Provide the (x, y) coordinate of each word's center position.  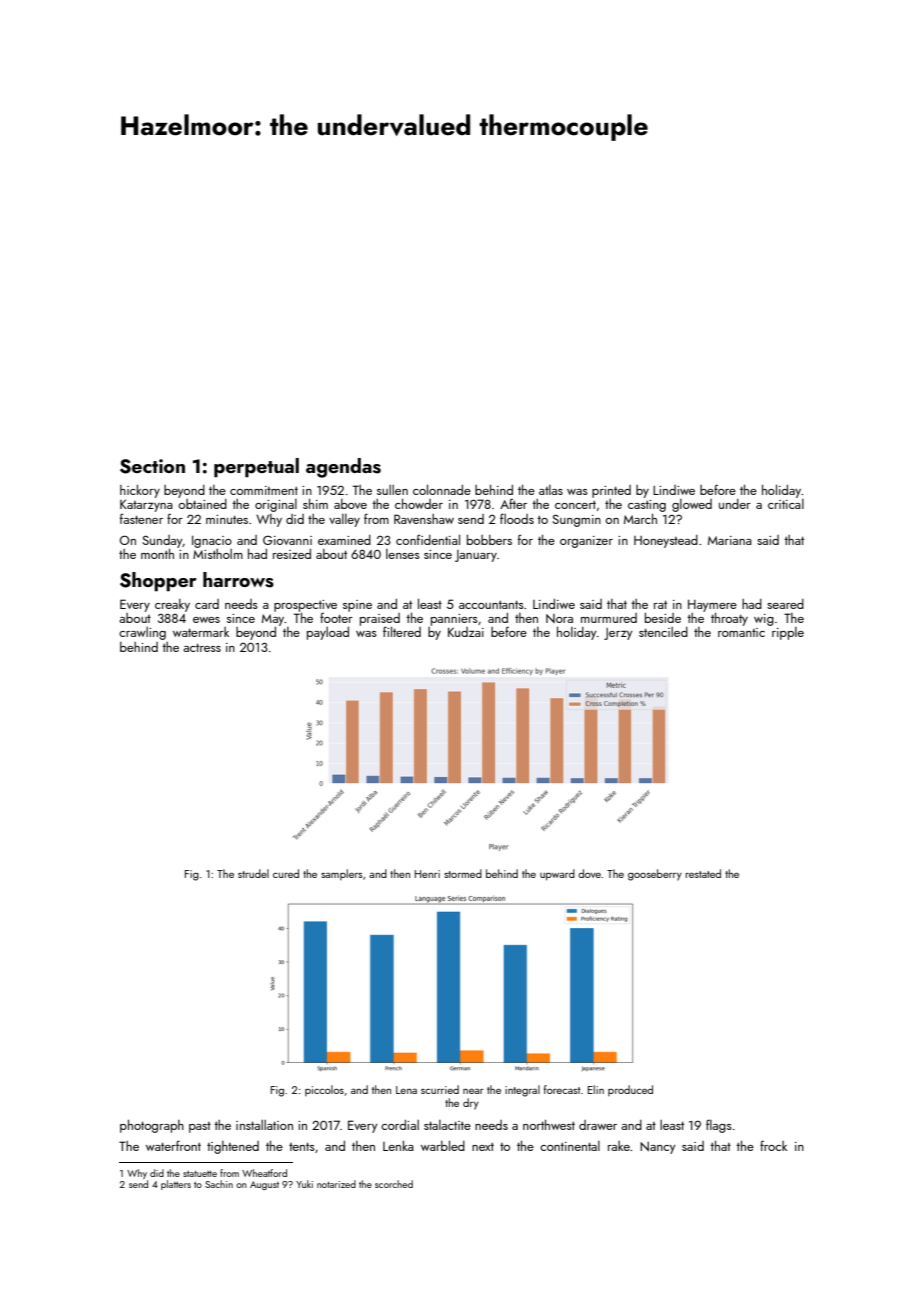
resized (292, 554)
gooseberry (655, 875)
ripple (788, 633)
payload (328, 633)
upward (557, 875)
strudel (253, 873)
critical (786, 504)
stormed (463, 873)
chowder (419, 504)
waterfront (173, 1145)
